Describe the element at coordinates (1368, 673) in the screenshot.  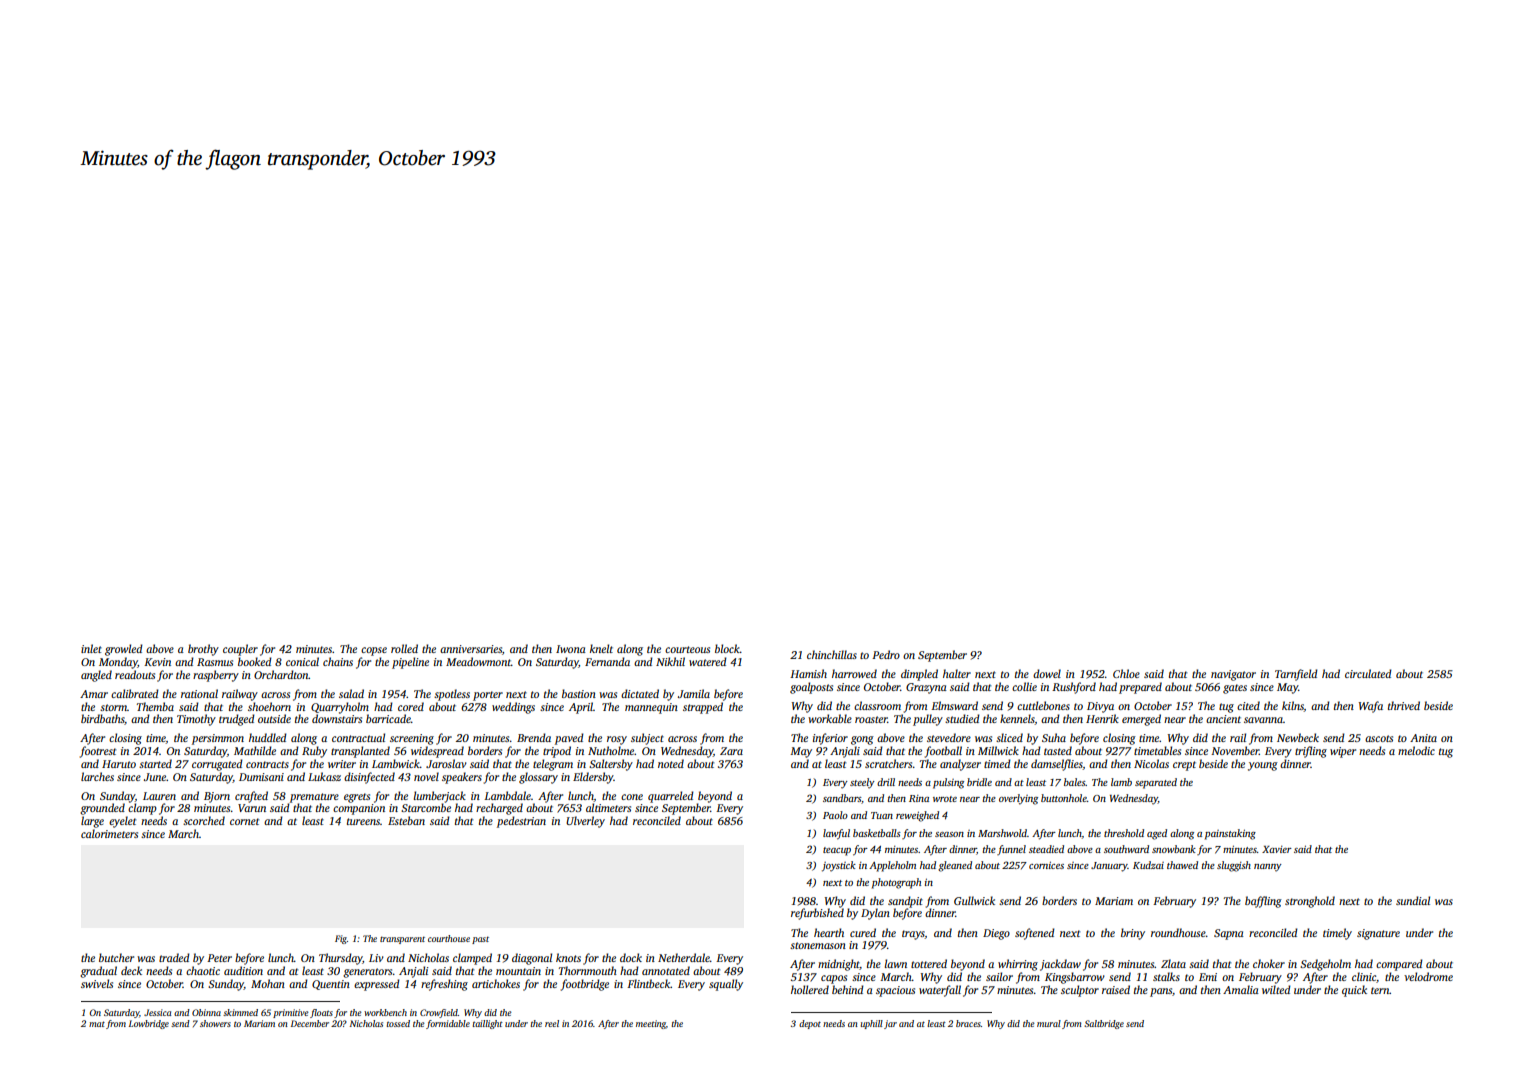
I see `circulated` at that location.
